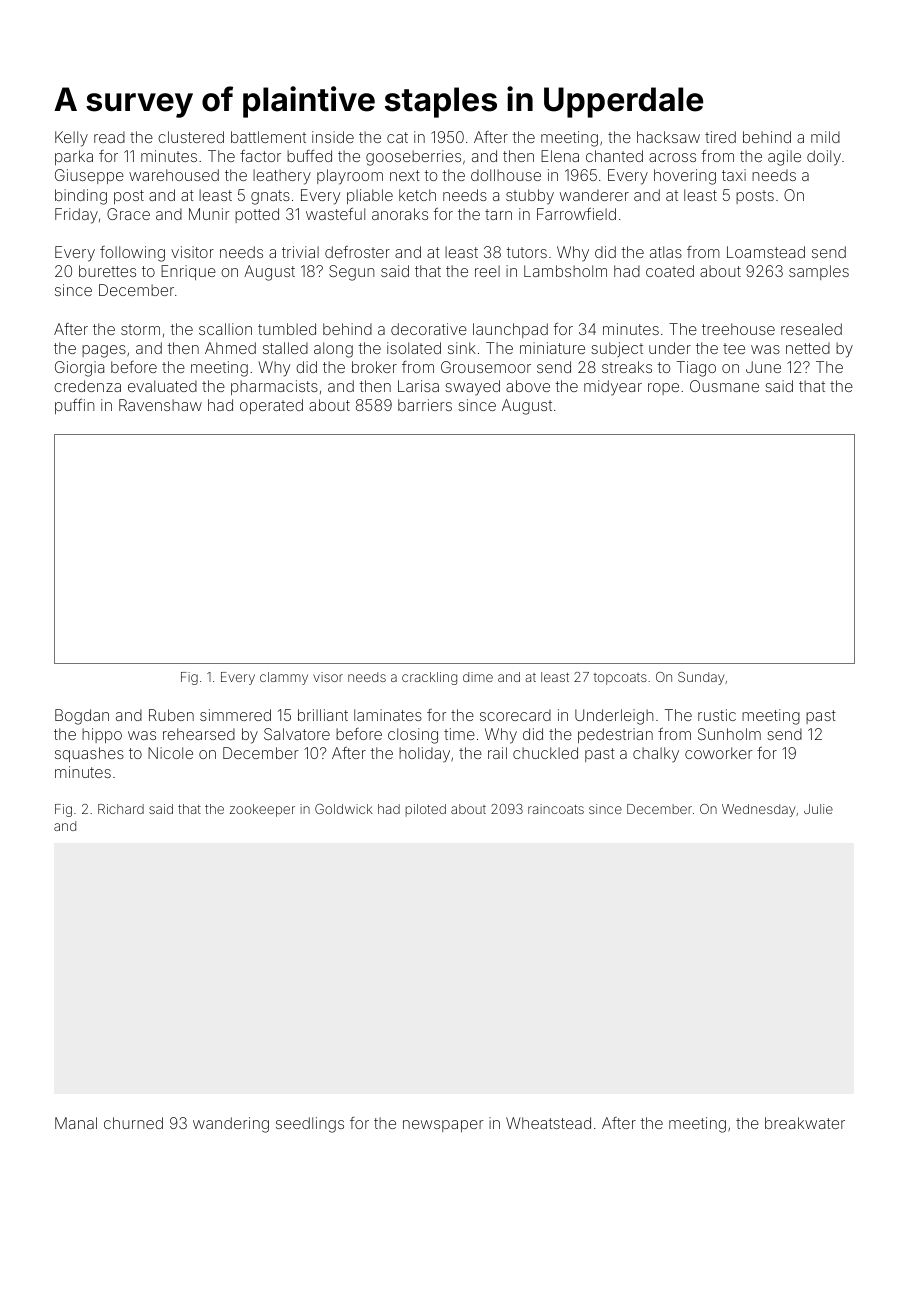 The width and height of the screenshot is (908, 1316). I want to click on Wednesday, so click(758, 810).
